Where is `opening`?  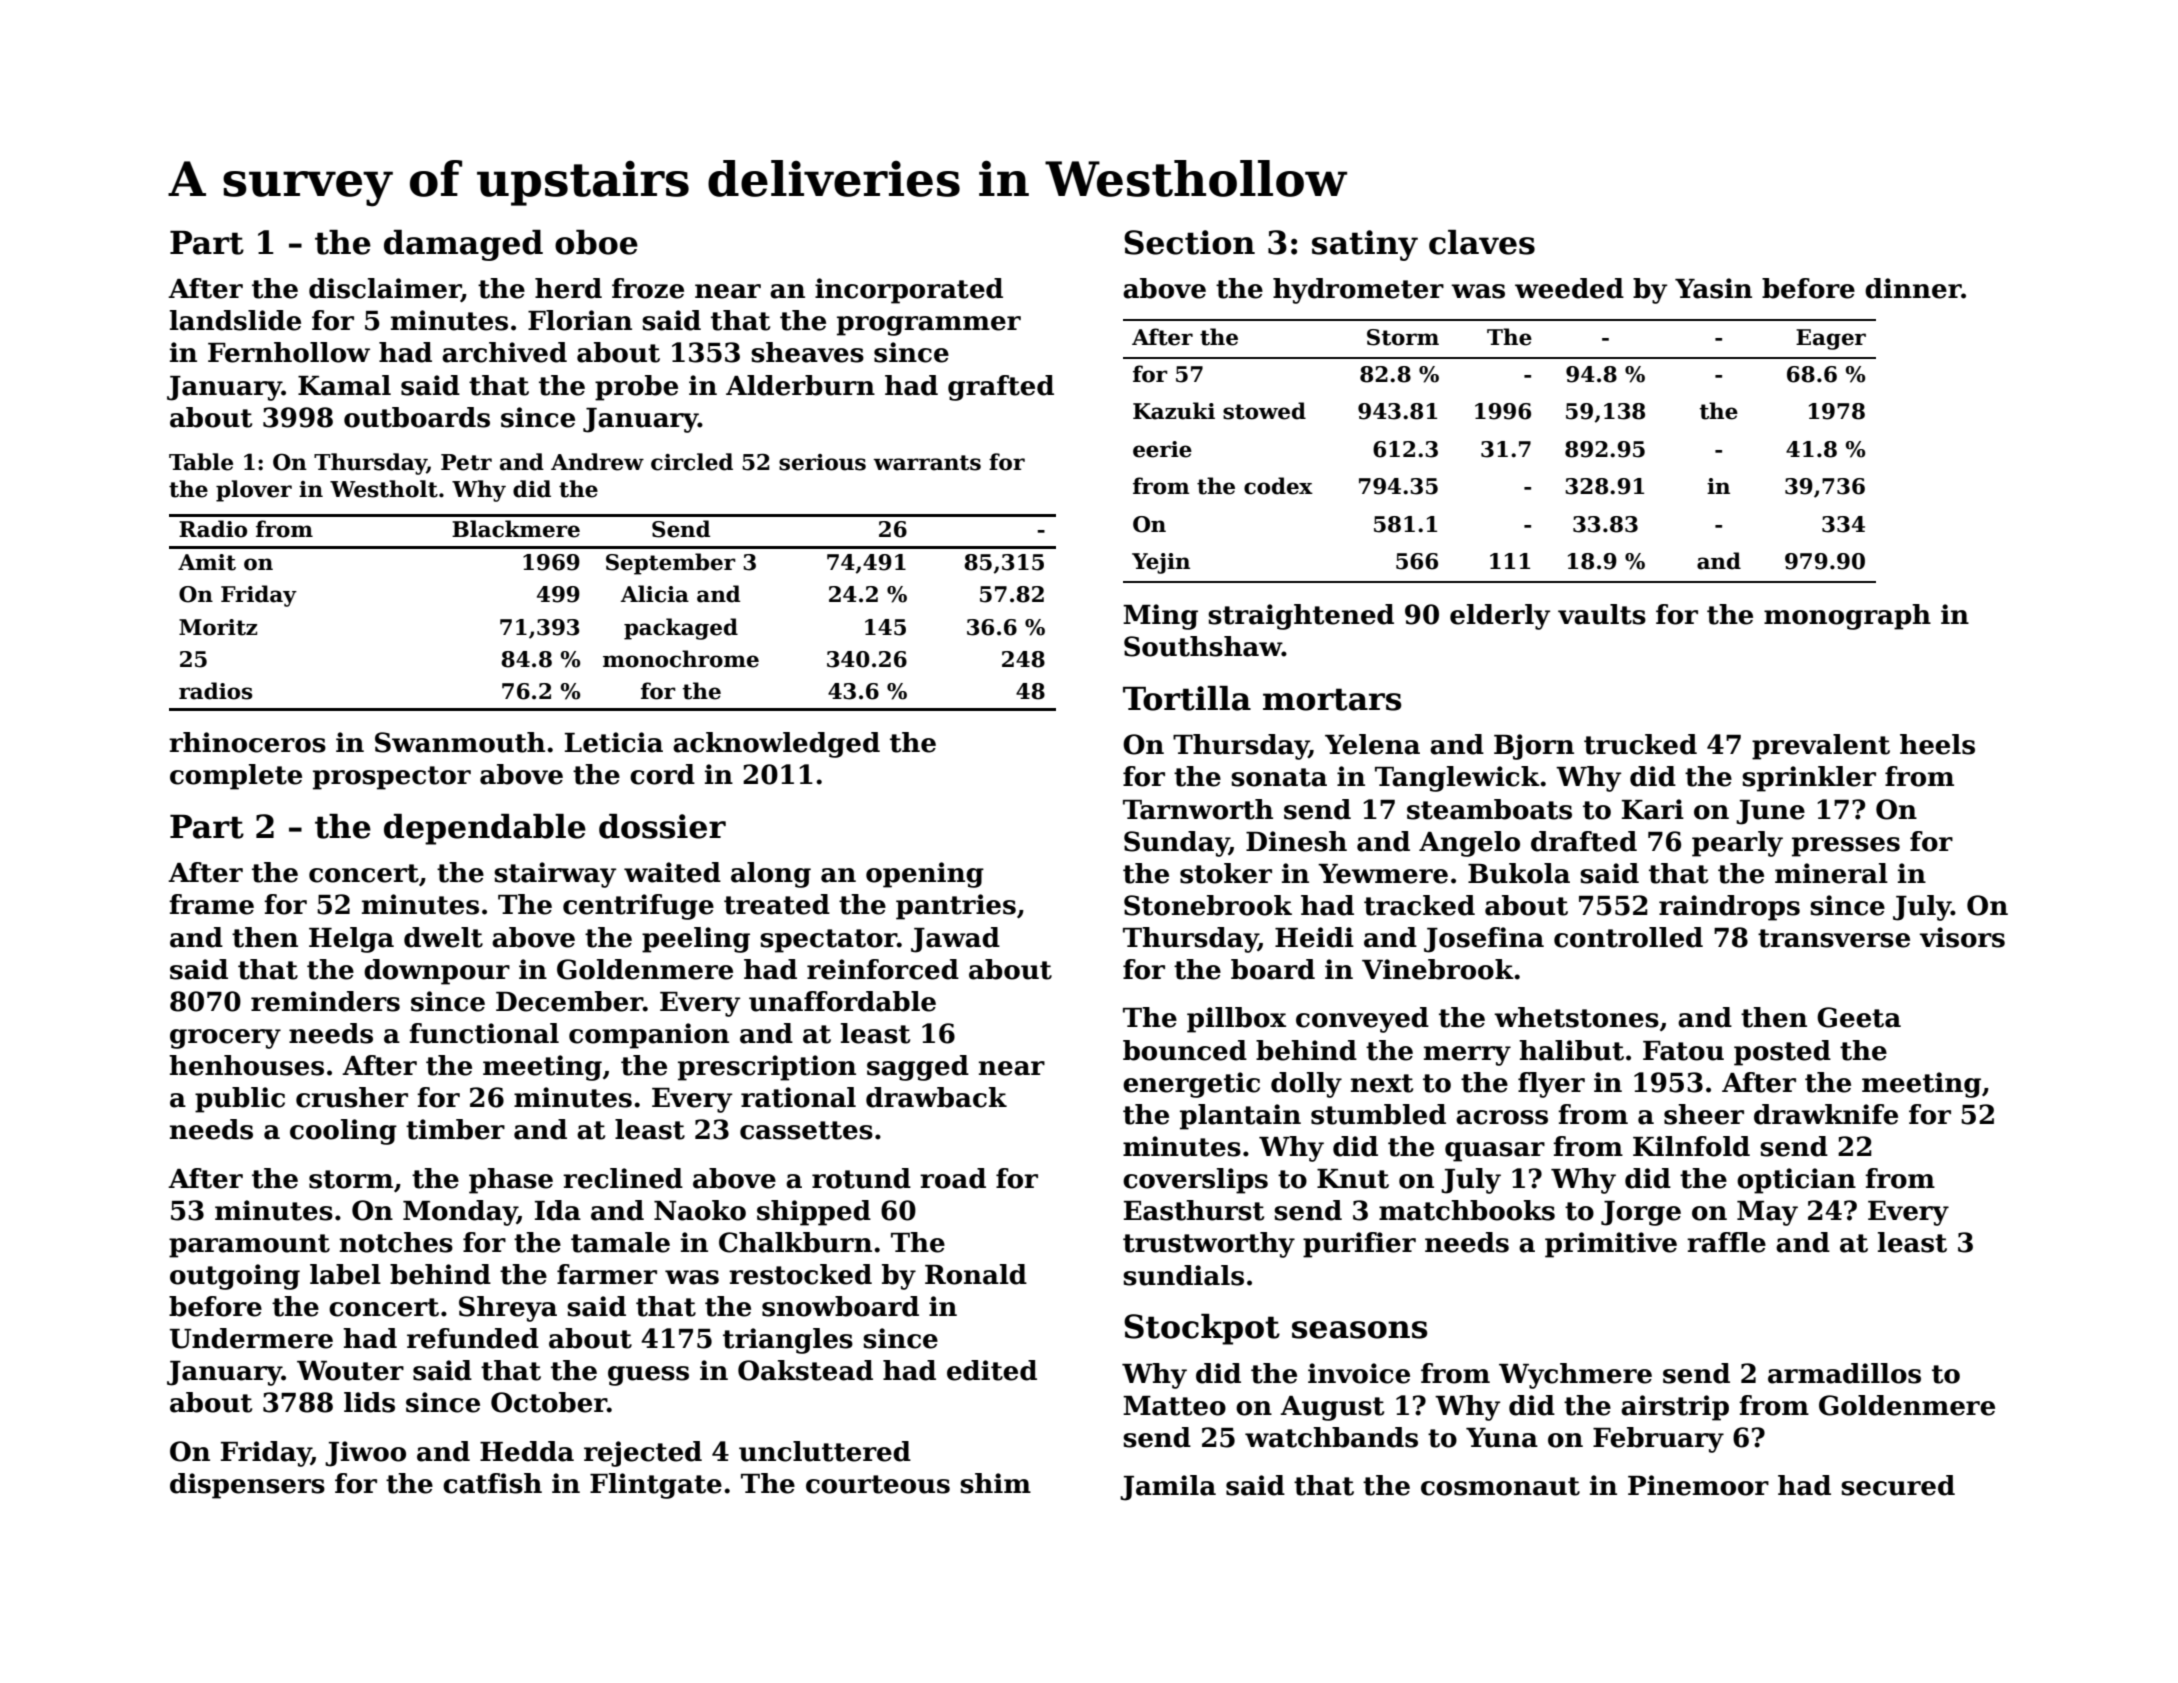 opening is located at coordinates (925, 875).
